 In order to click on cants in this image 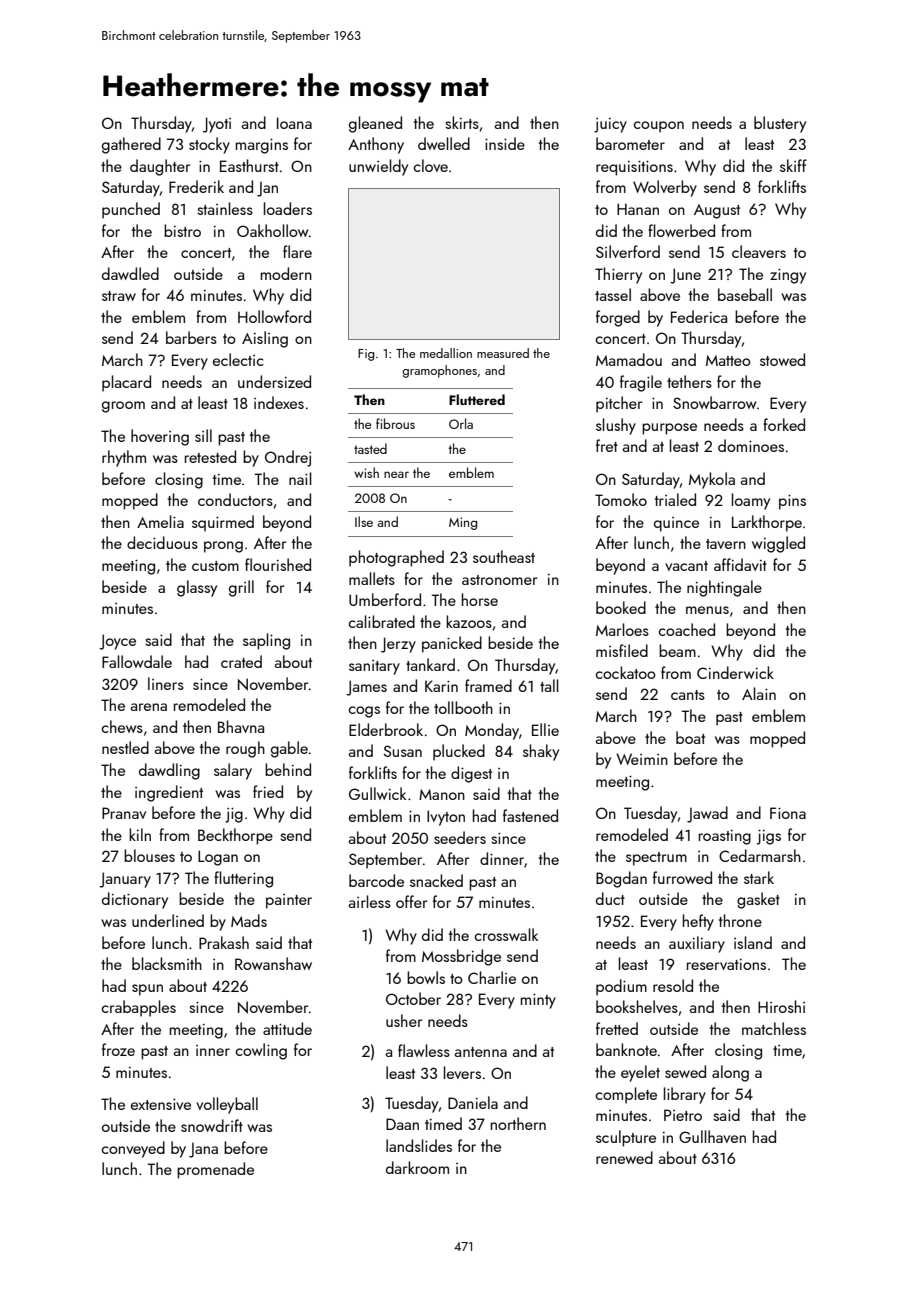, I will do `click(688, 695)`.
